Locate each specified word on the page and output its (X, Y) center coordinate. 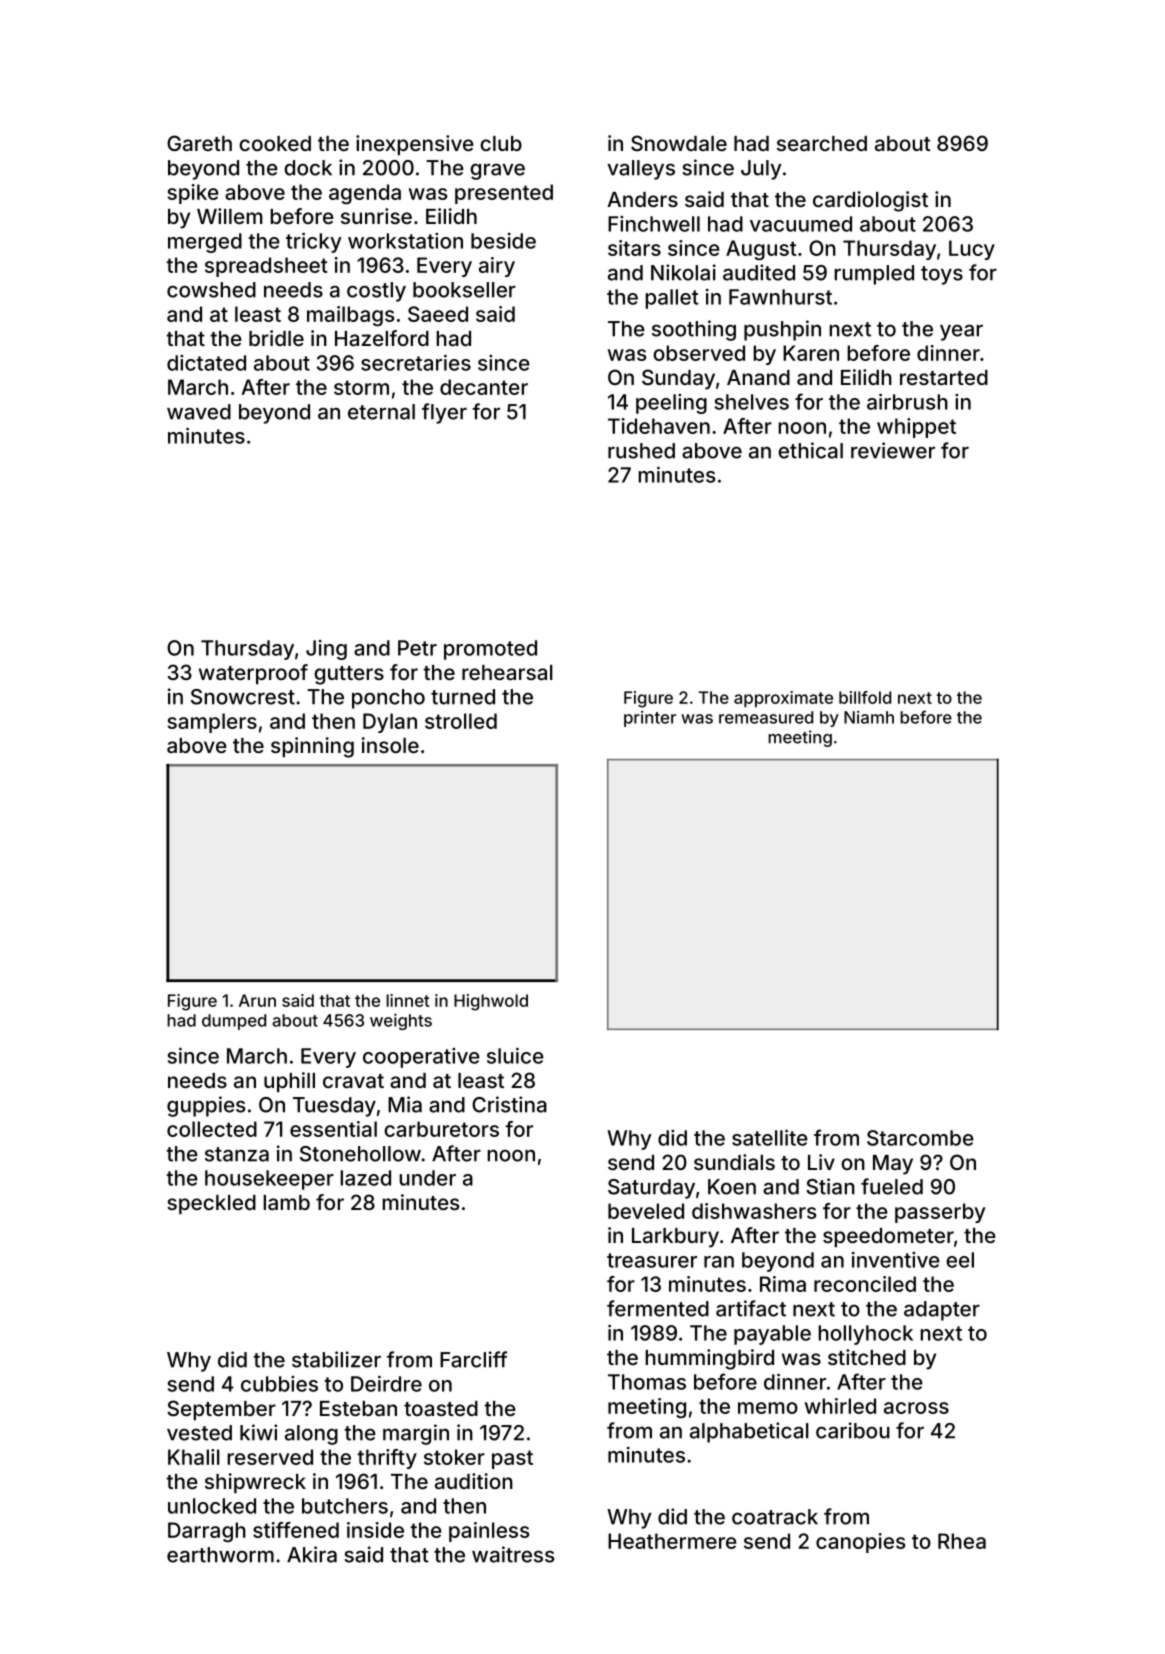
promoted (490, 650)
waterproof (253, 674)
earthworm (220, 1555)
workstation (405, 241)
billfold (865, 697)
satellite (770, 1137)
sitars (634, 248)
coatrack (775, 1517)
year (961, 332)
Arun (257, 1000)
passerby (940, 1213)
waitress (513, 1554)
